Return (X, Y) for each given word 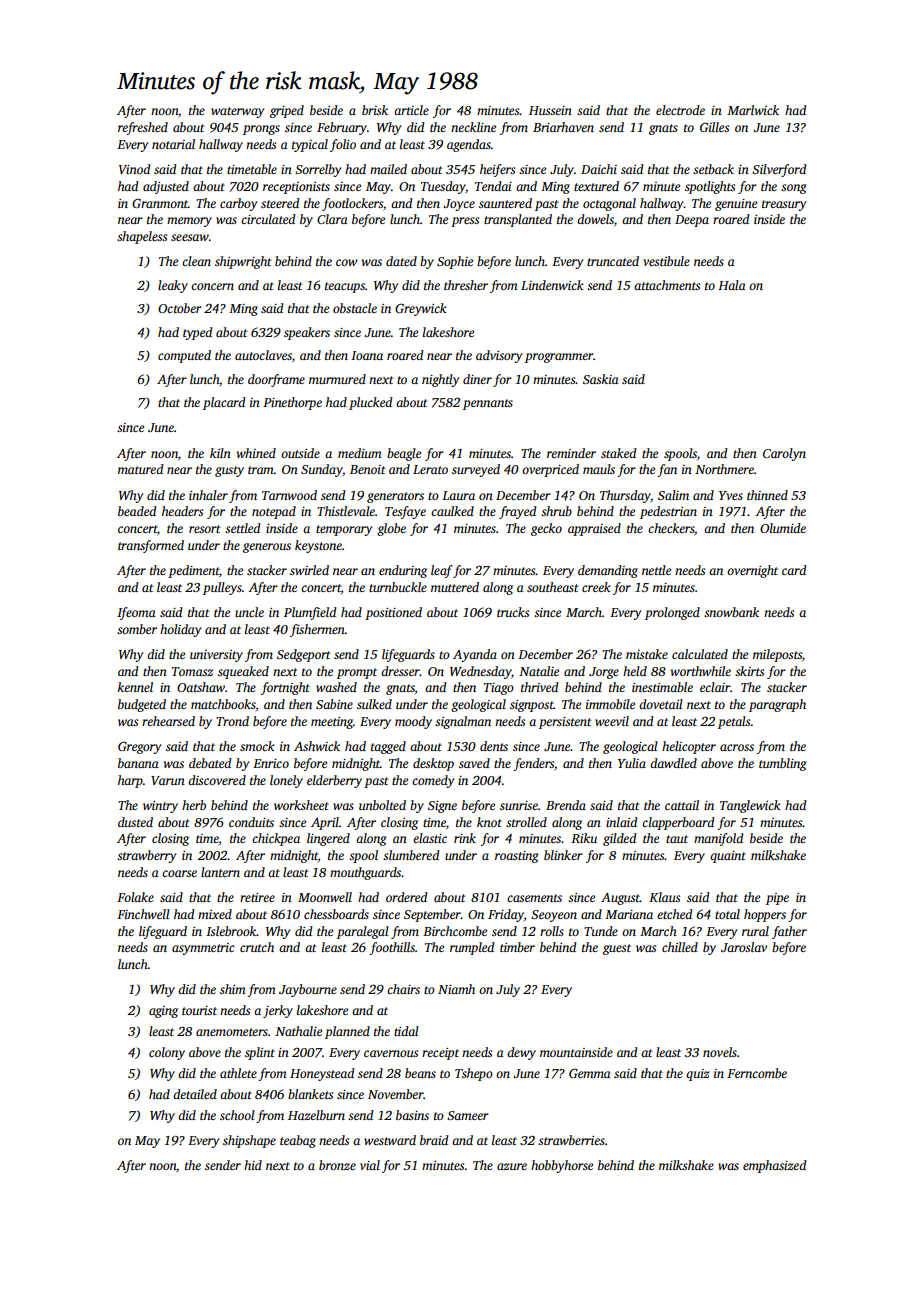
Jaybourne (308, 990)
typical (310, 145)
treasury (784, 205)
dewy (521, 1053)
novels (720, 1052)
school (237, 1115)
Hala (732, 285)
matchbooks (223, 704)
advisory (499, 356)
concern (212, 286)
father (789, 932)
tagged (388, 747)
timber (517, 947)
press (465, 222)
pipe (777, 899)
